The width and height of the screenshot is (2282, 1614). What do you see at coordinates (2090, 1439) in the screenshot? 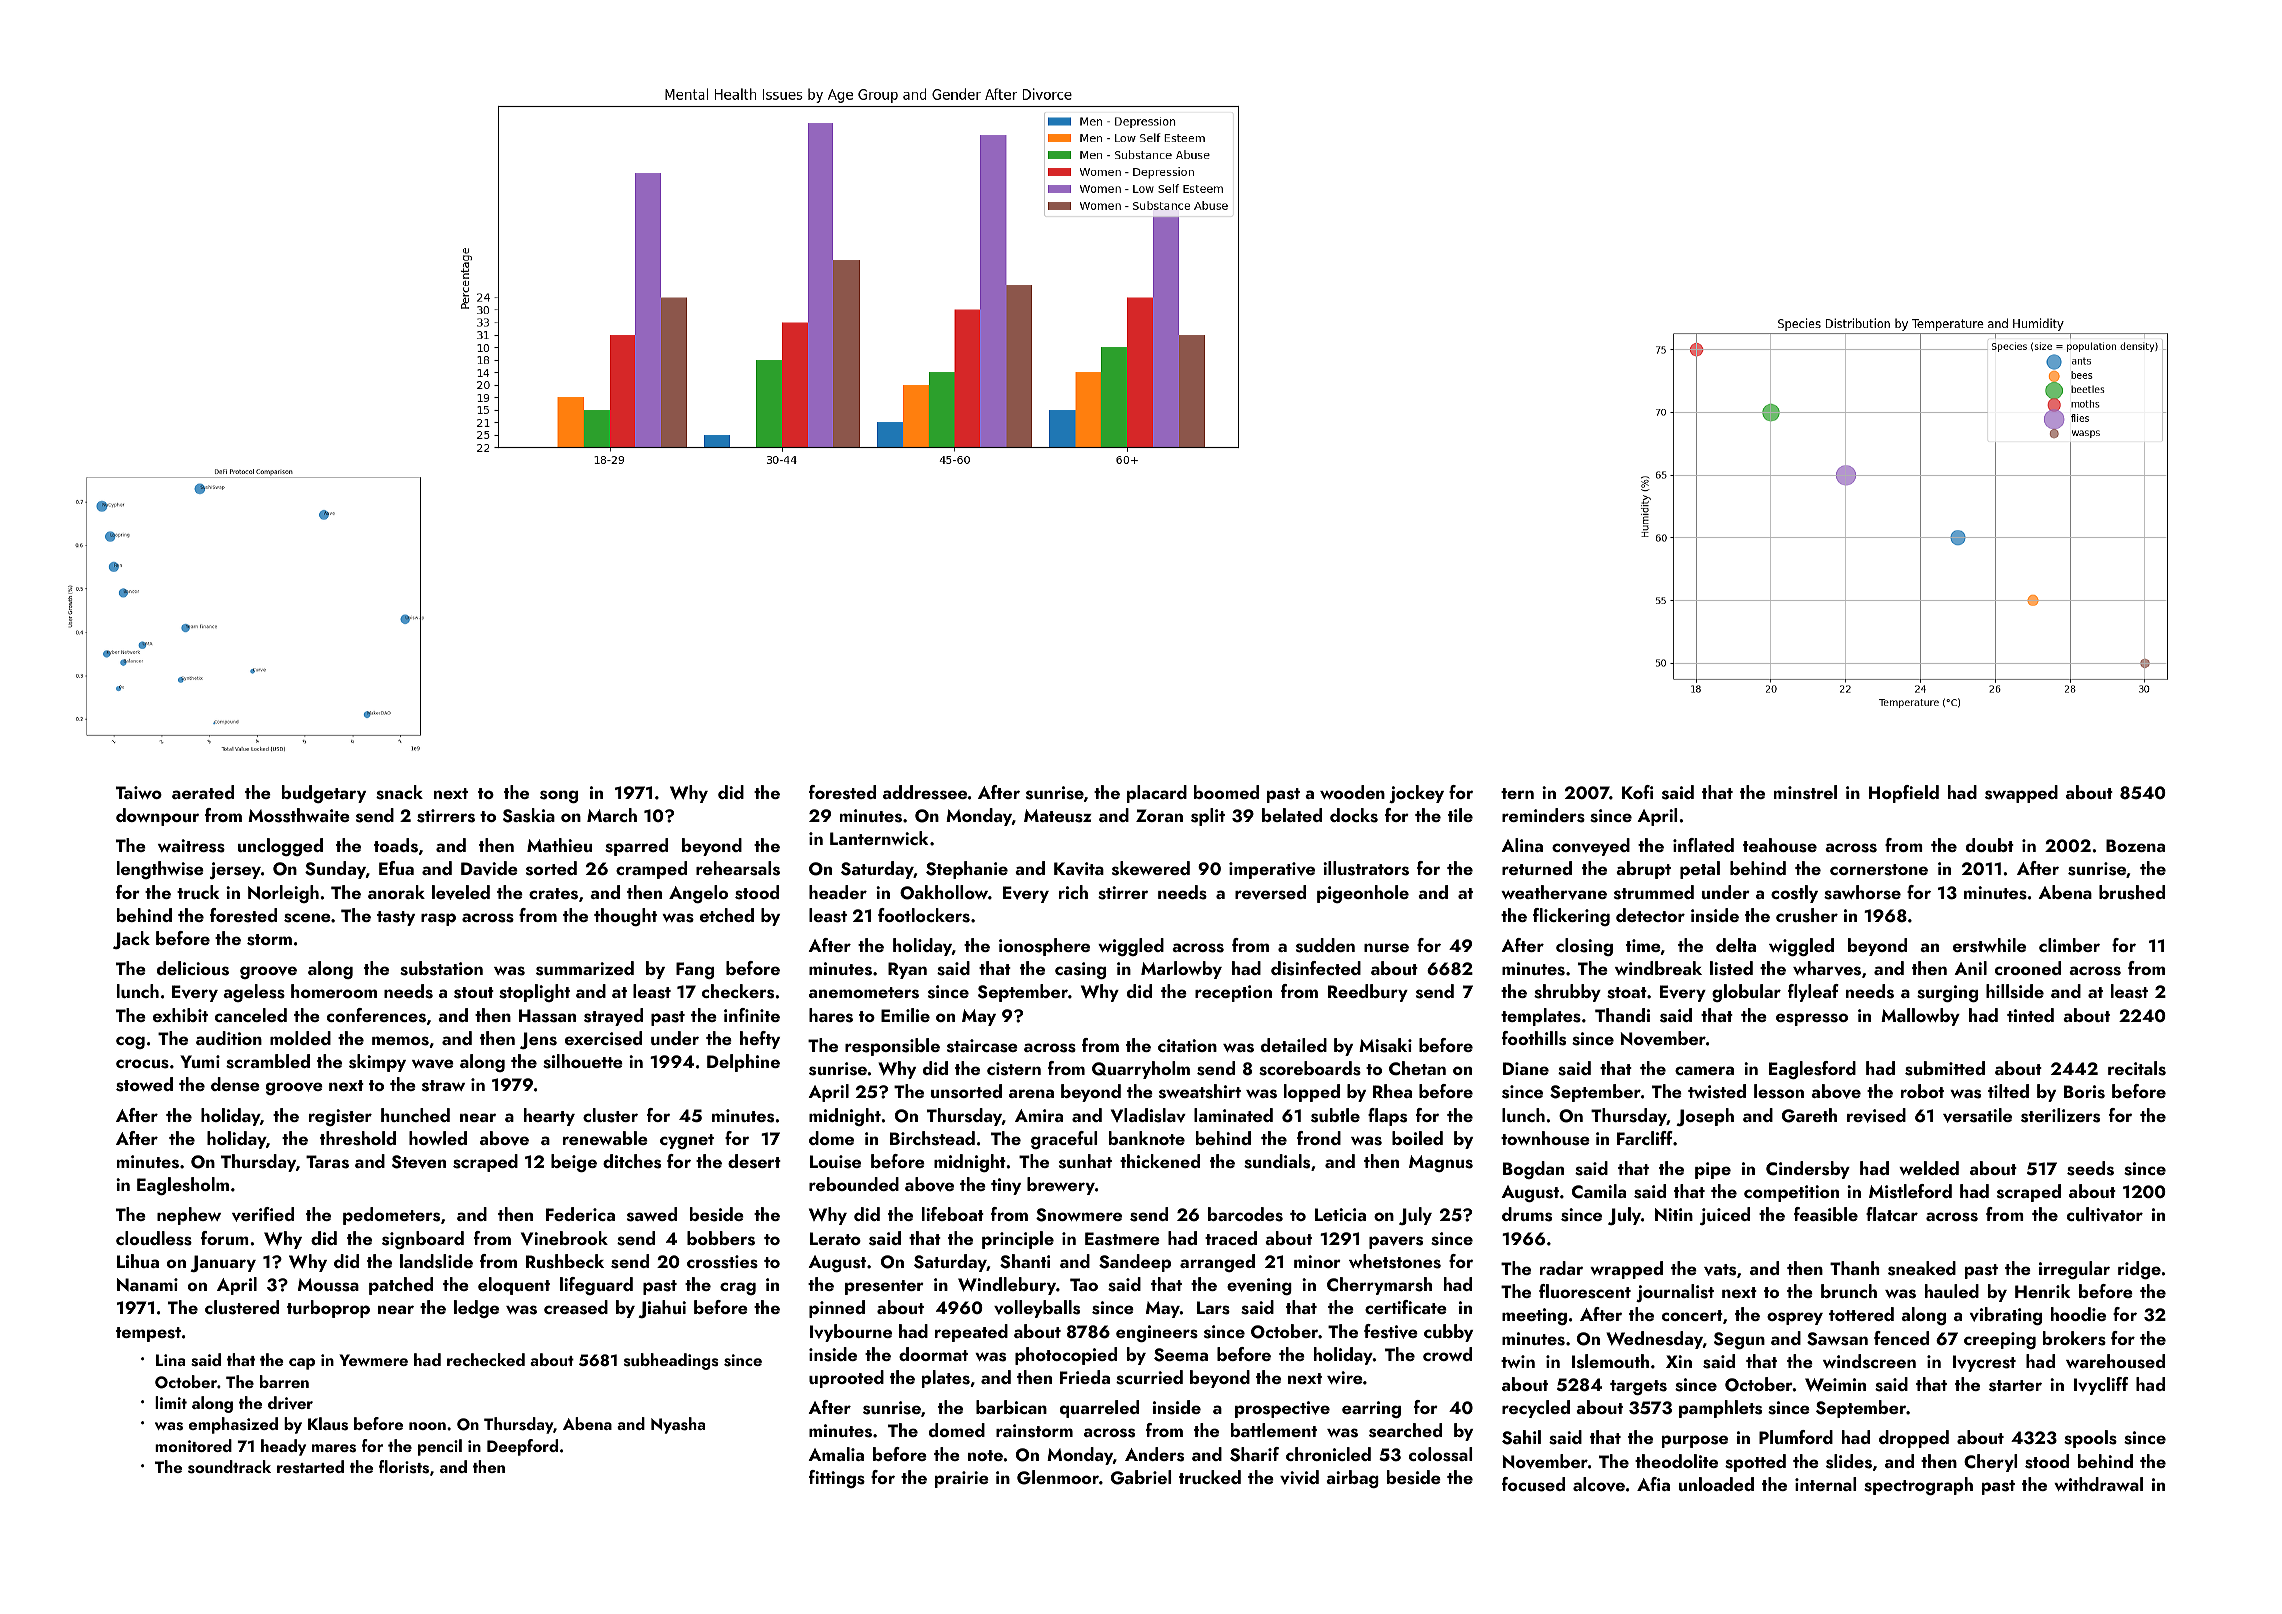
I see `spools` at bounding box center [2090, 1439].
